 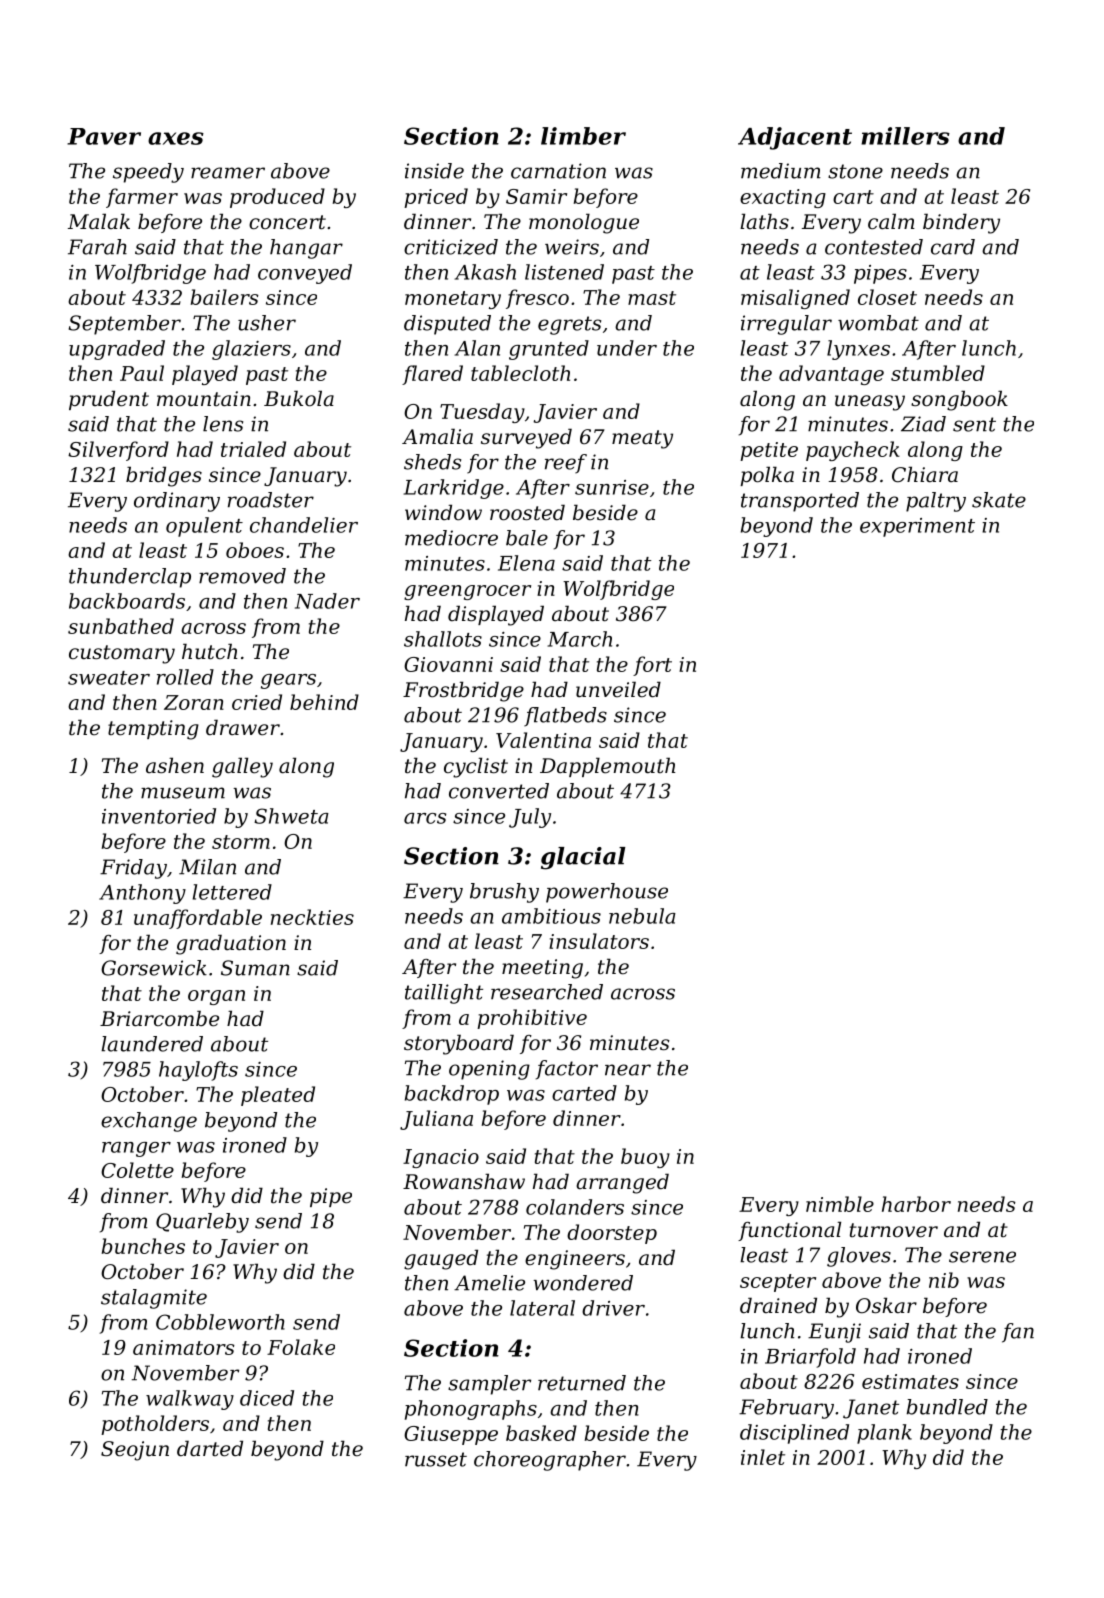 What do you see at coordinates (558, 171) in the screenshot?
I see `carnation` at bounding box center [558, 171].
